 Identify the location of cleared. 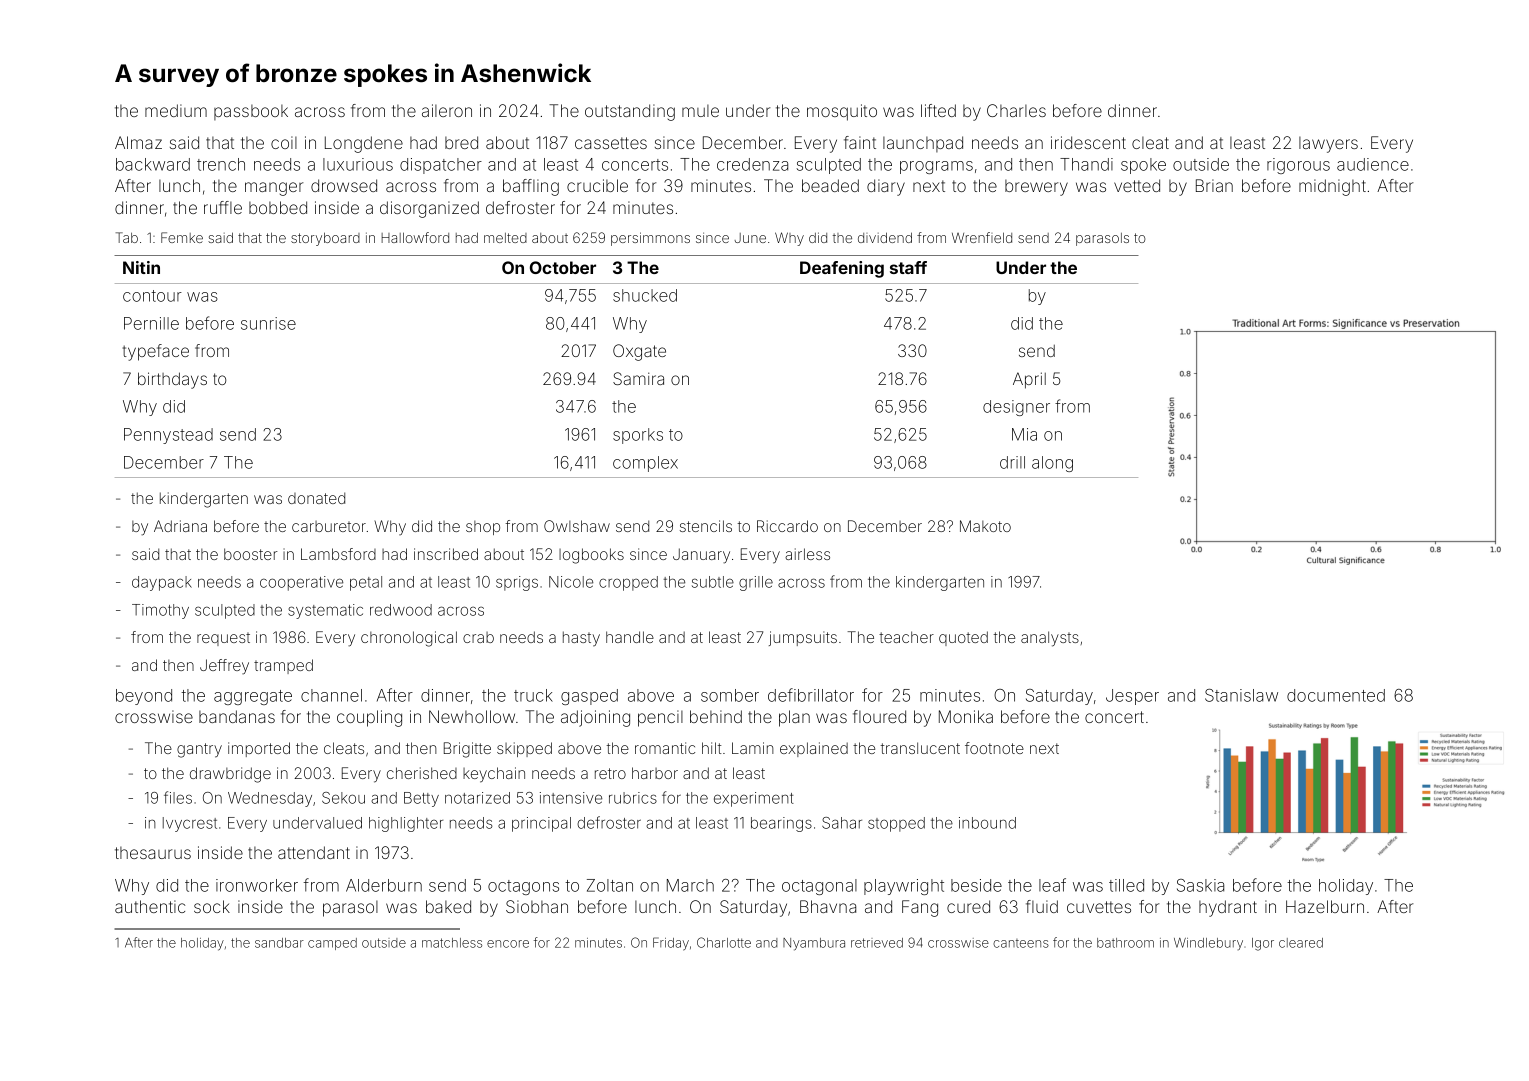
(1301, 943).
